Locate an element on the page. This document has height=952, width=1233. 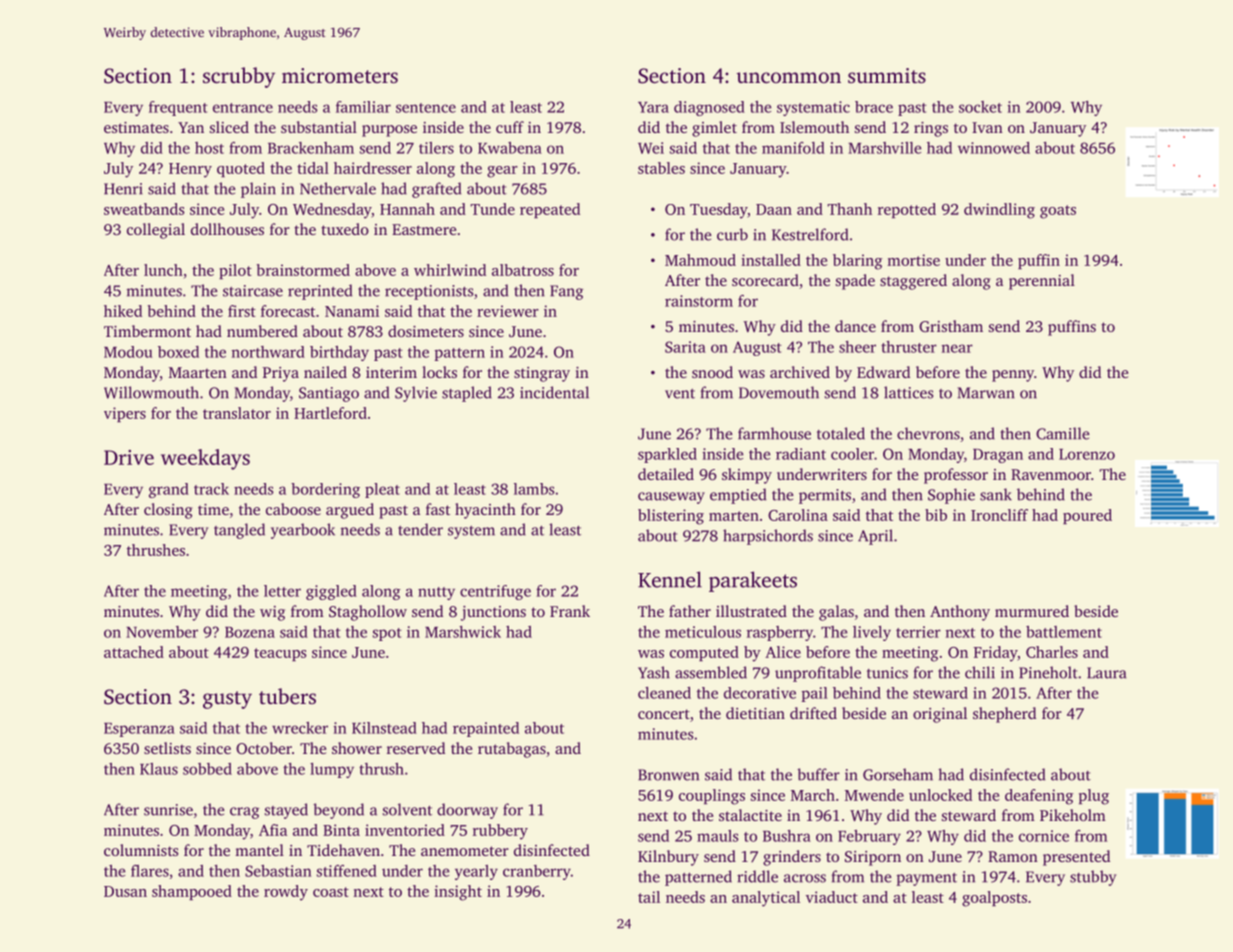
coast is located at coordinates (331, 892).
